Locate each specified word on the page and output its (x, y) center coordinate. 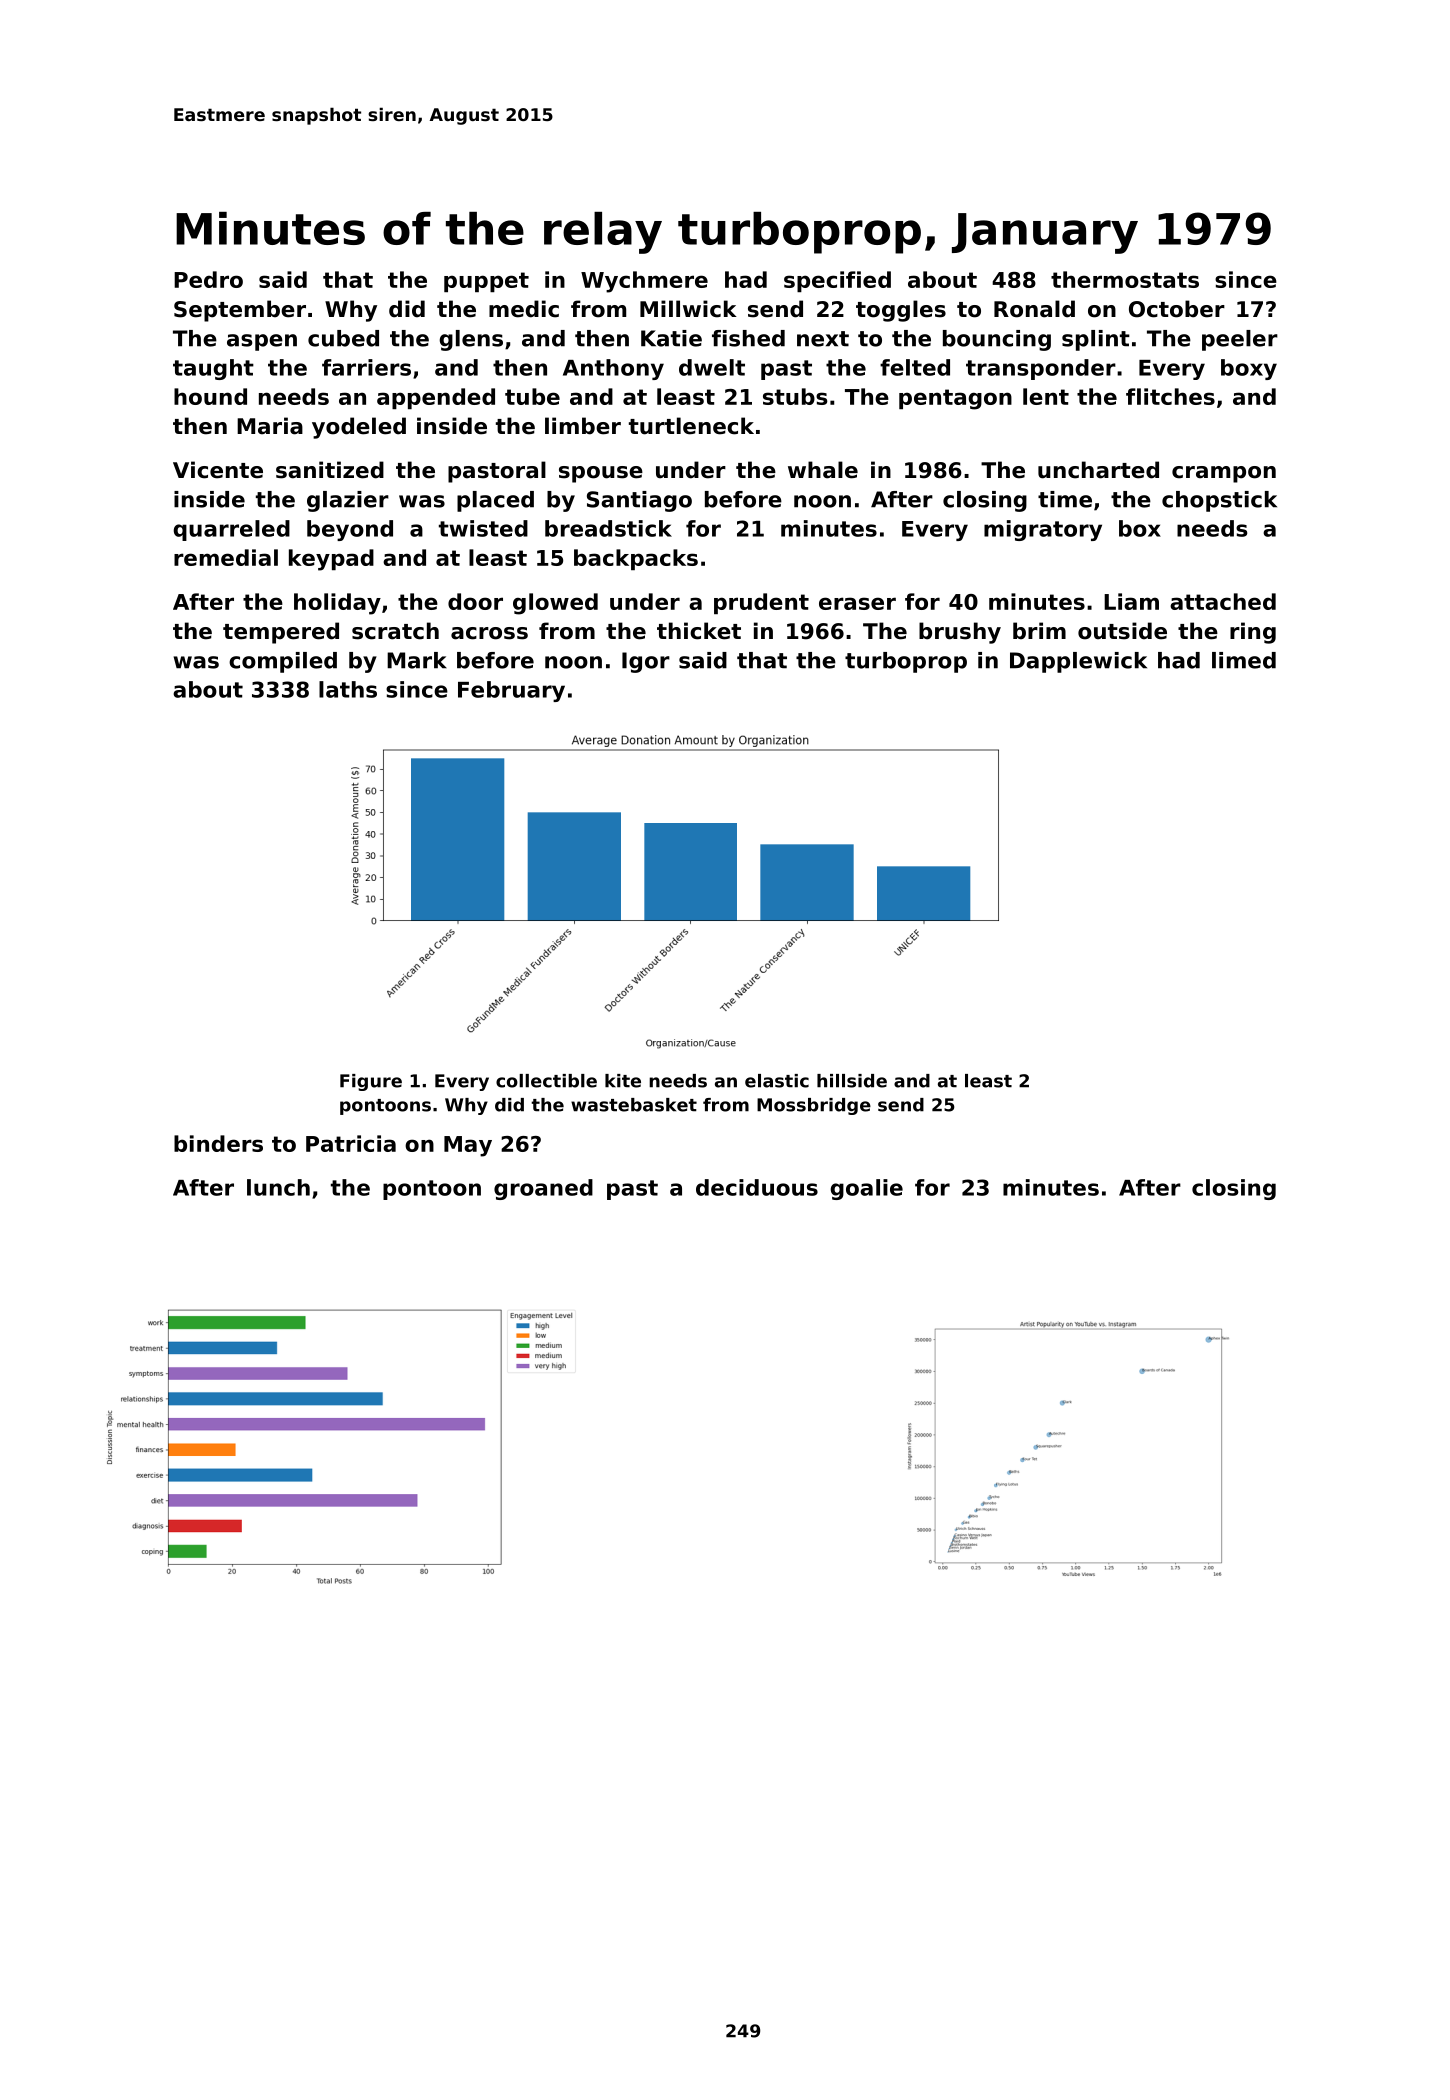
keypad (331, 560)
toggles (901, 311)
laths (348, 689)
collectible (546, 1081)
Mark (417, 660)
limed (1244, 660)
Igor (646, 662)
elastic (777, 1081)
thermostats (1125, 279)
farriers (366, 367)
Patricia (351, 1143)
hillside (852, 1081)
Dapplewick (1078, 662)
